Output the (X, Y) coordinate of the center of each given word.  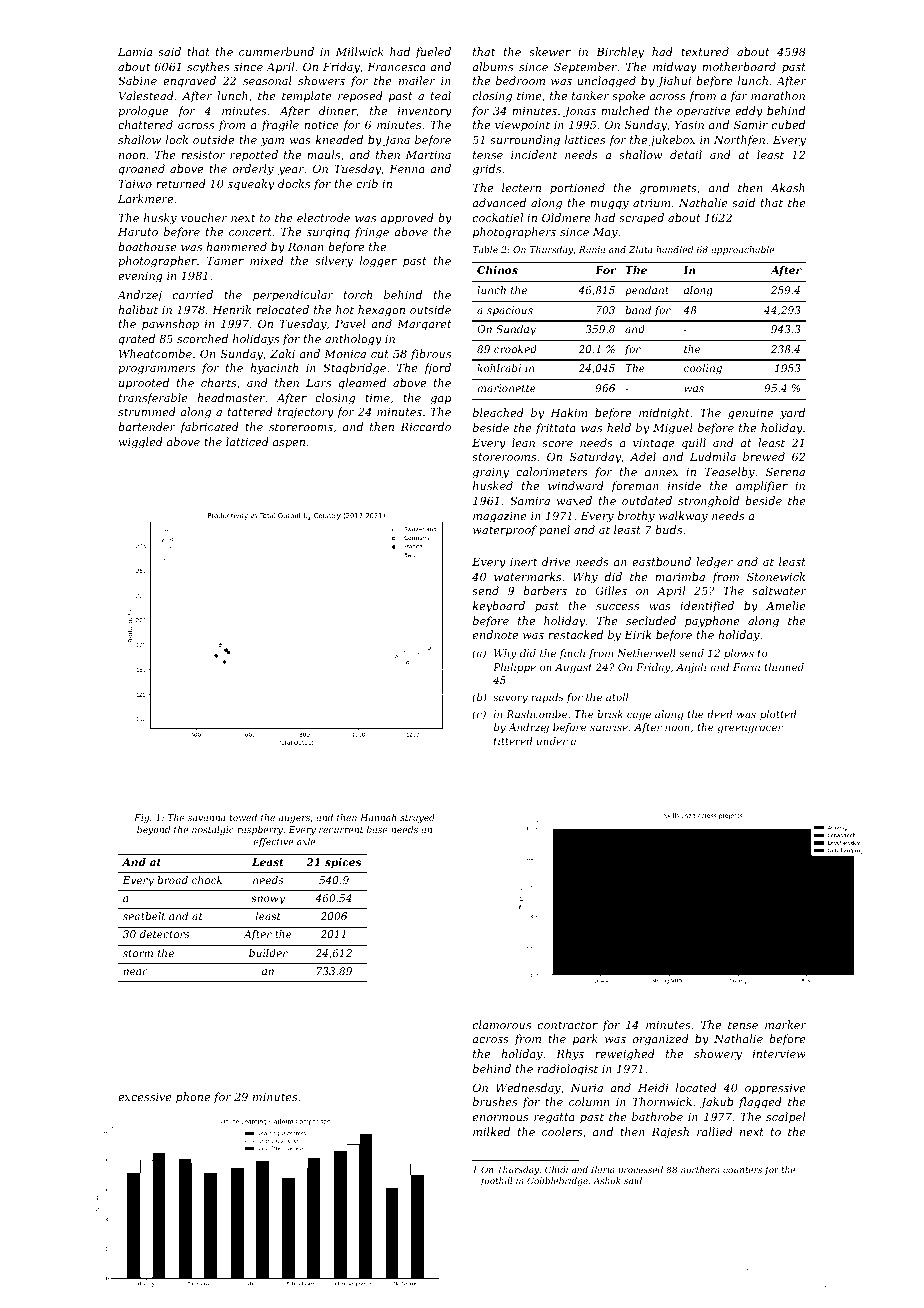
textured (705, 51)
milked (491, 1131)
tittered (513, 741)
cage (639, 716)
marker (786, 1024)
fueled (433, 52)
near (135, 972)
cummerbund (276, 51)
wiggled (141, 443)
